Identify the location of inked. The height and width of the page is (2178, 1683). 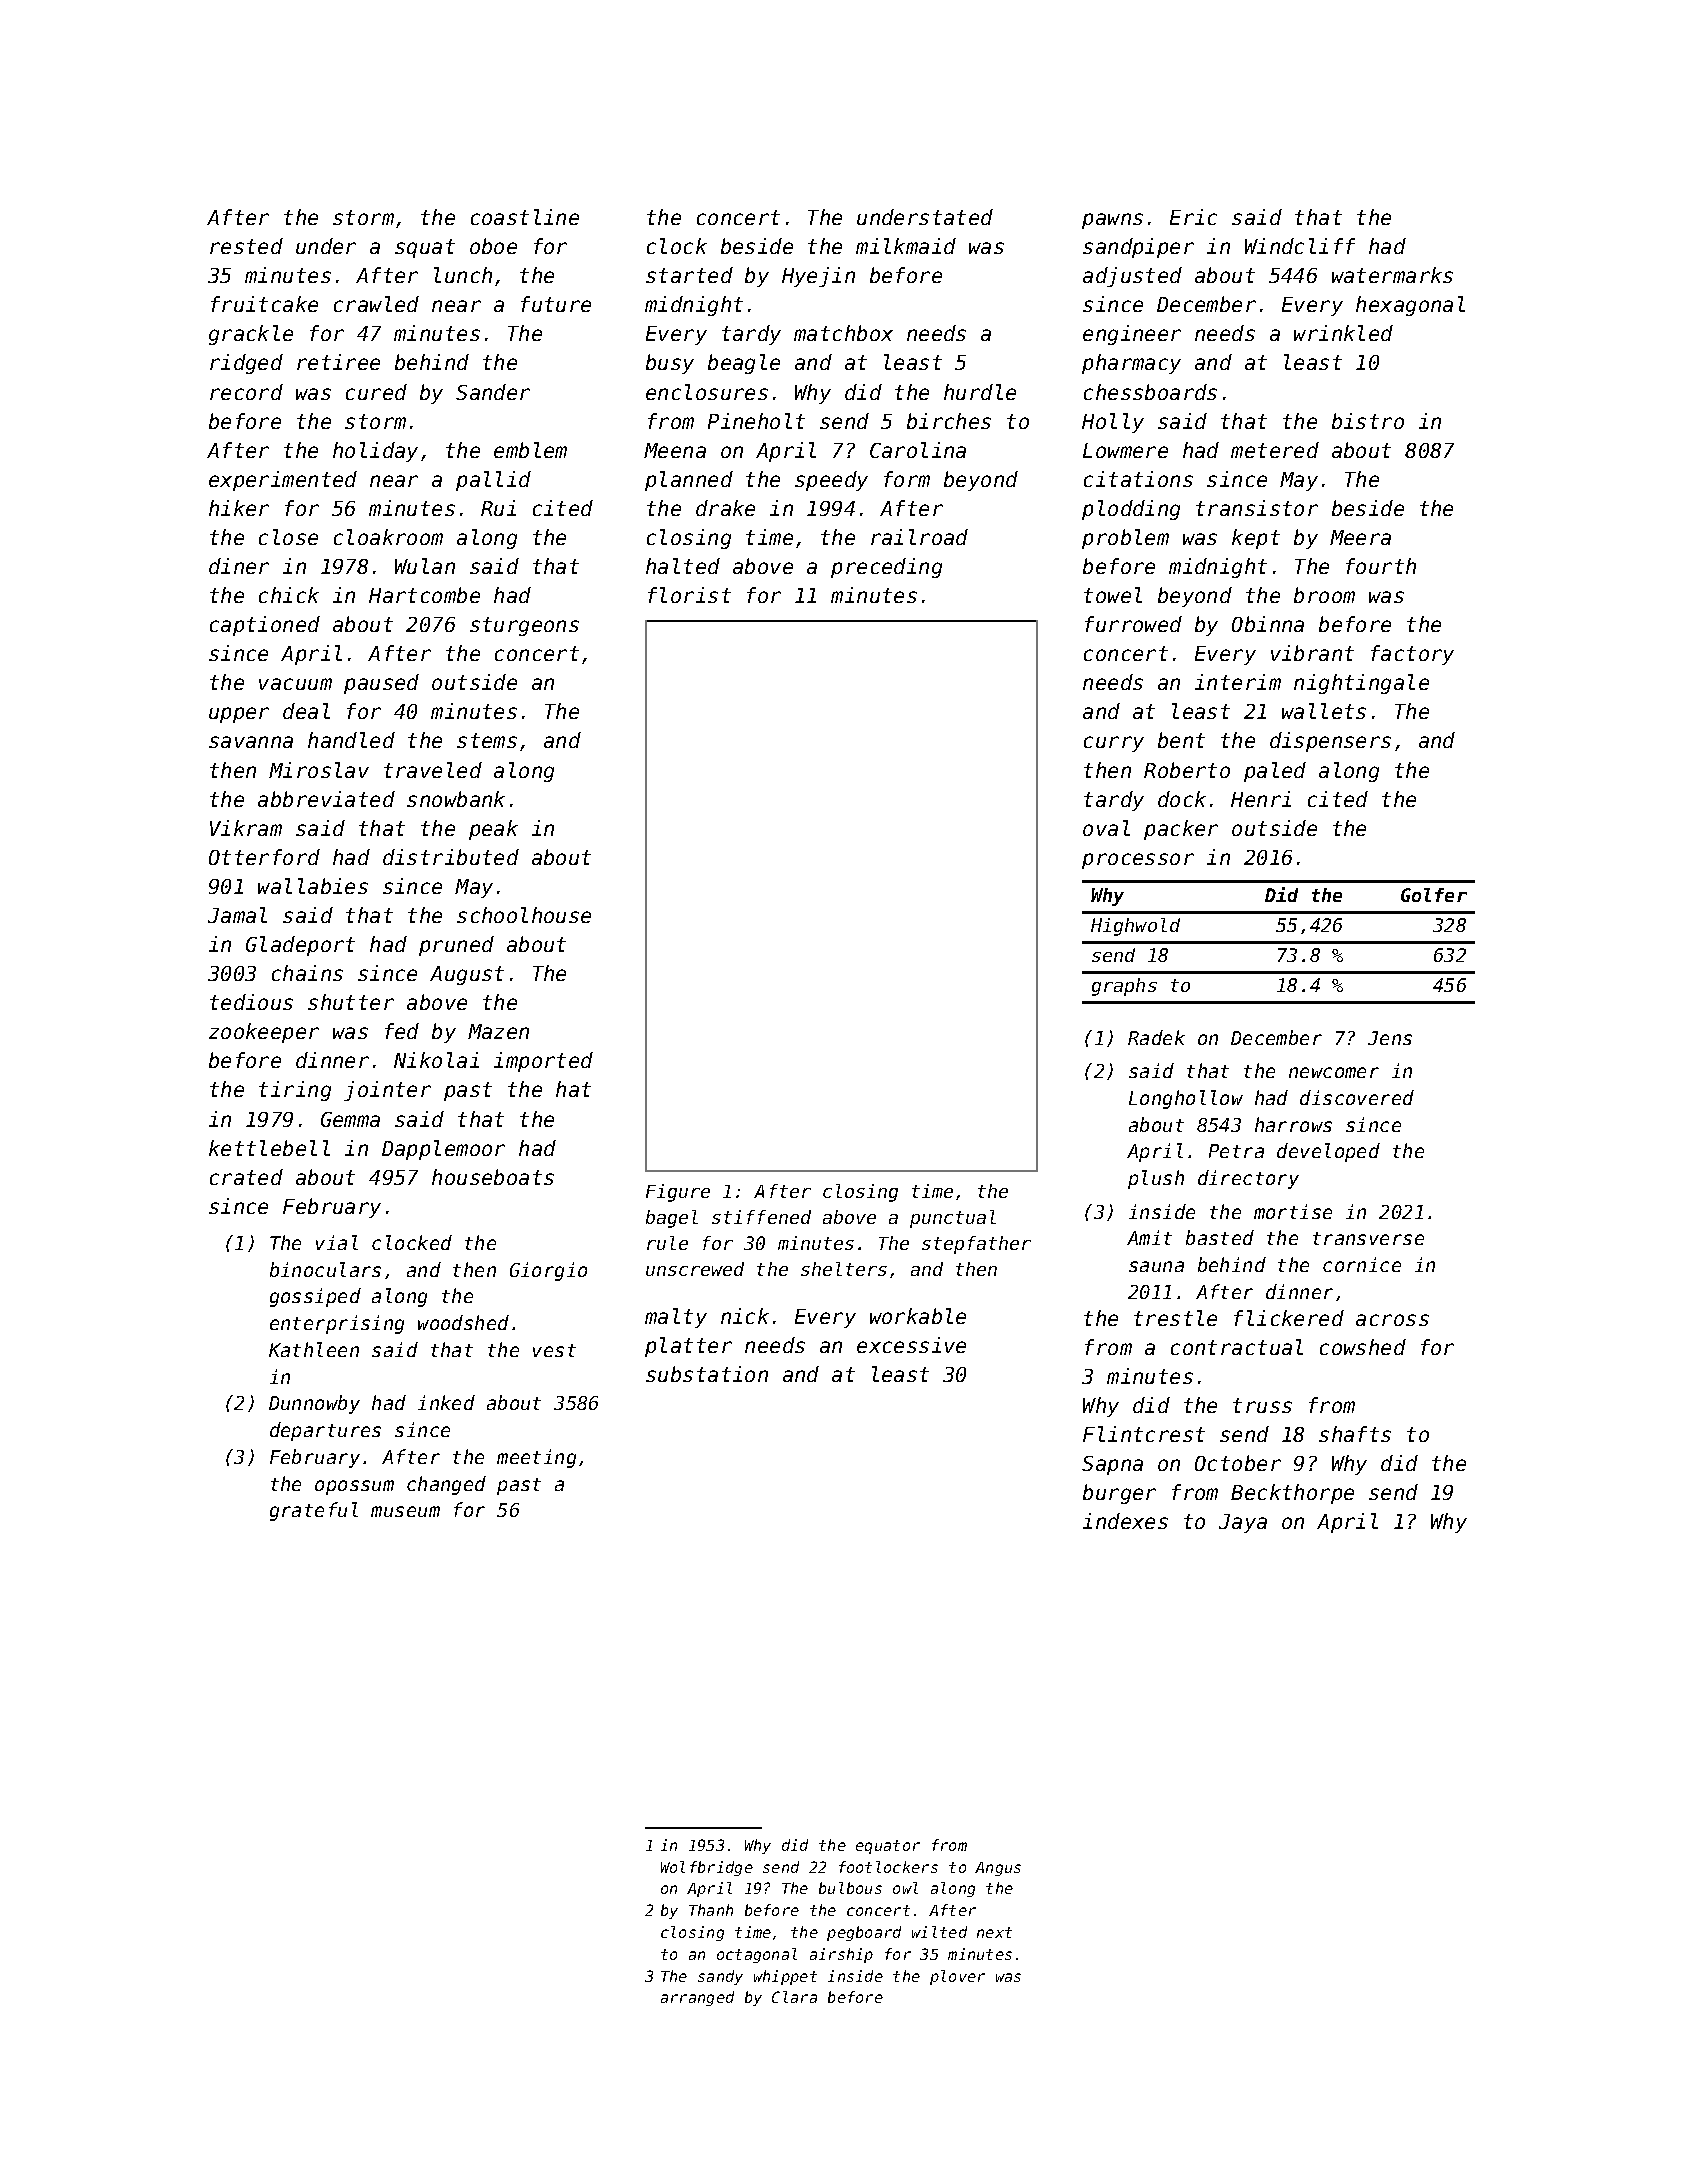
(446, 1402).
